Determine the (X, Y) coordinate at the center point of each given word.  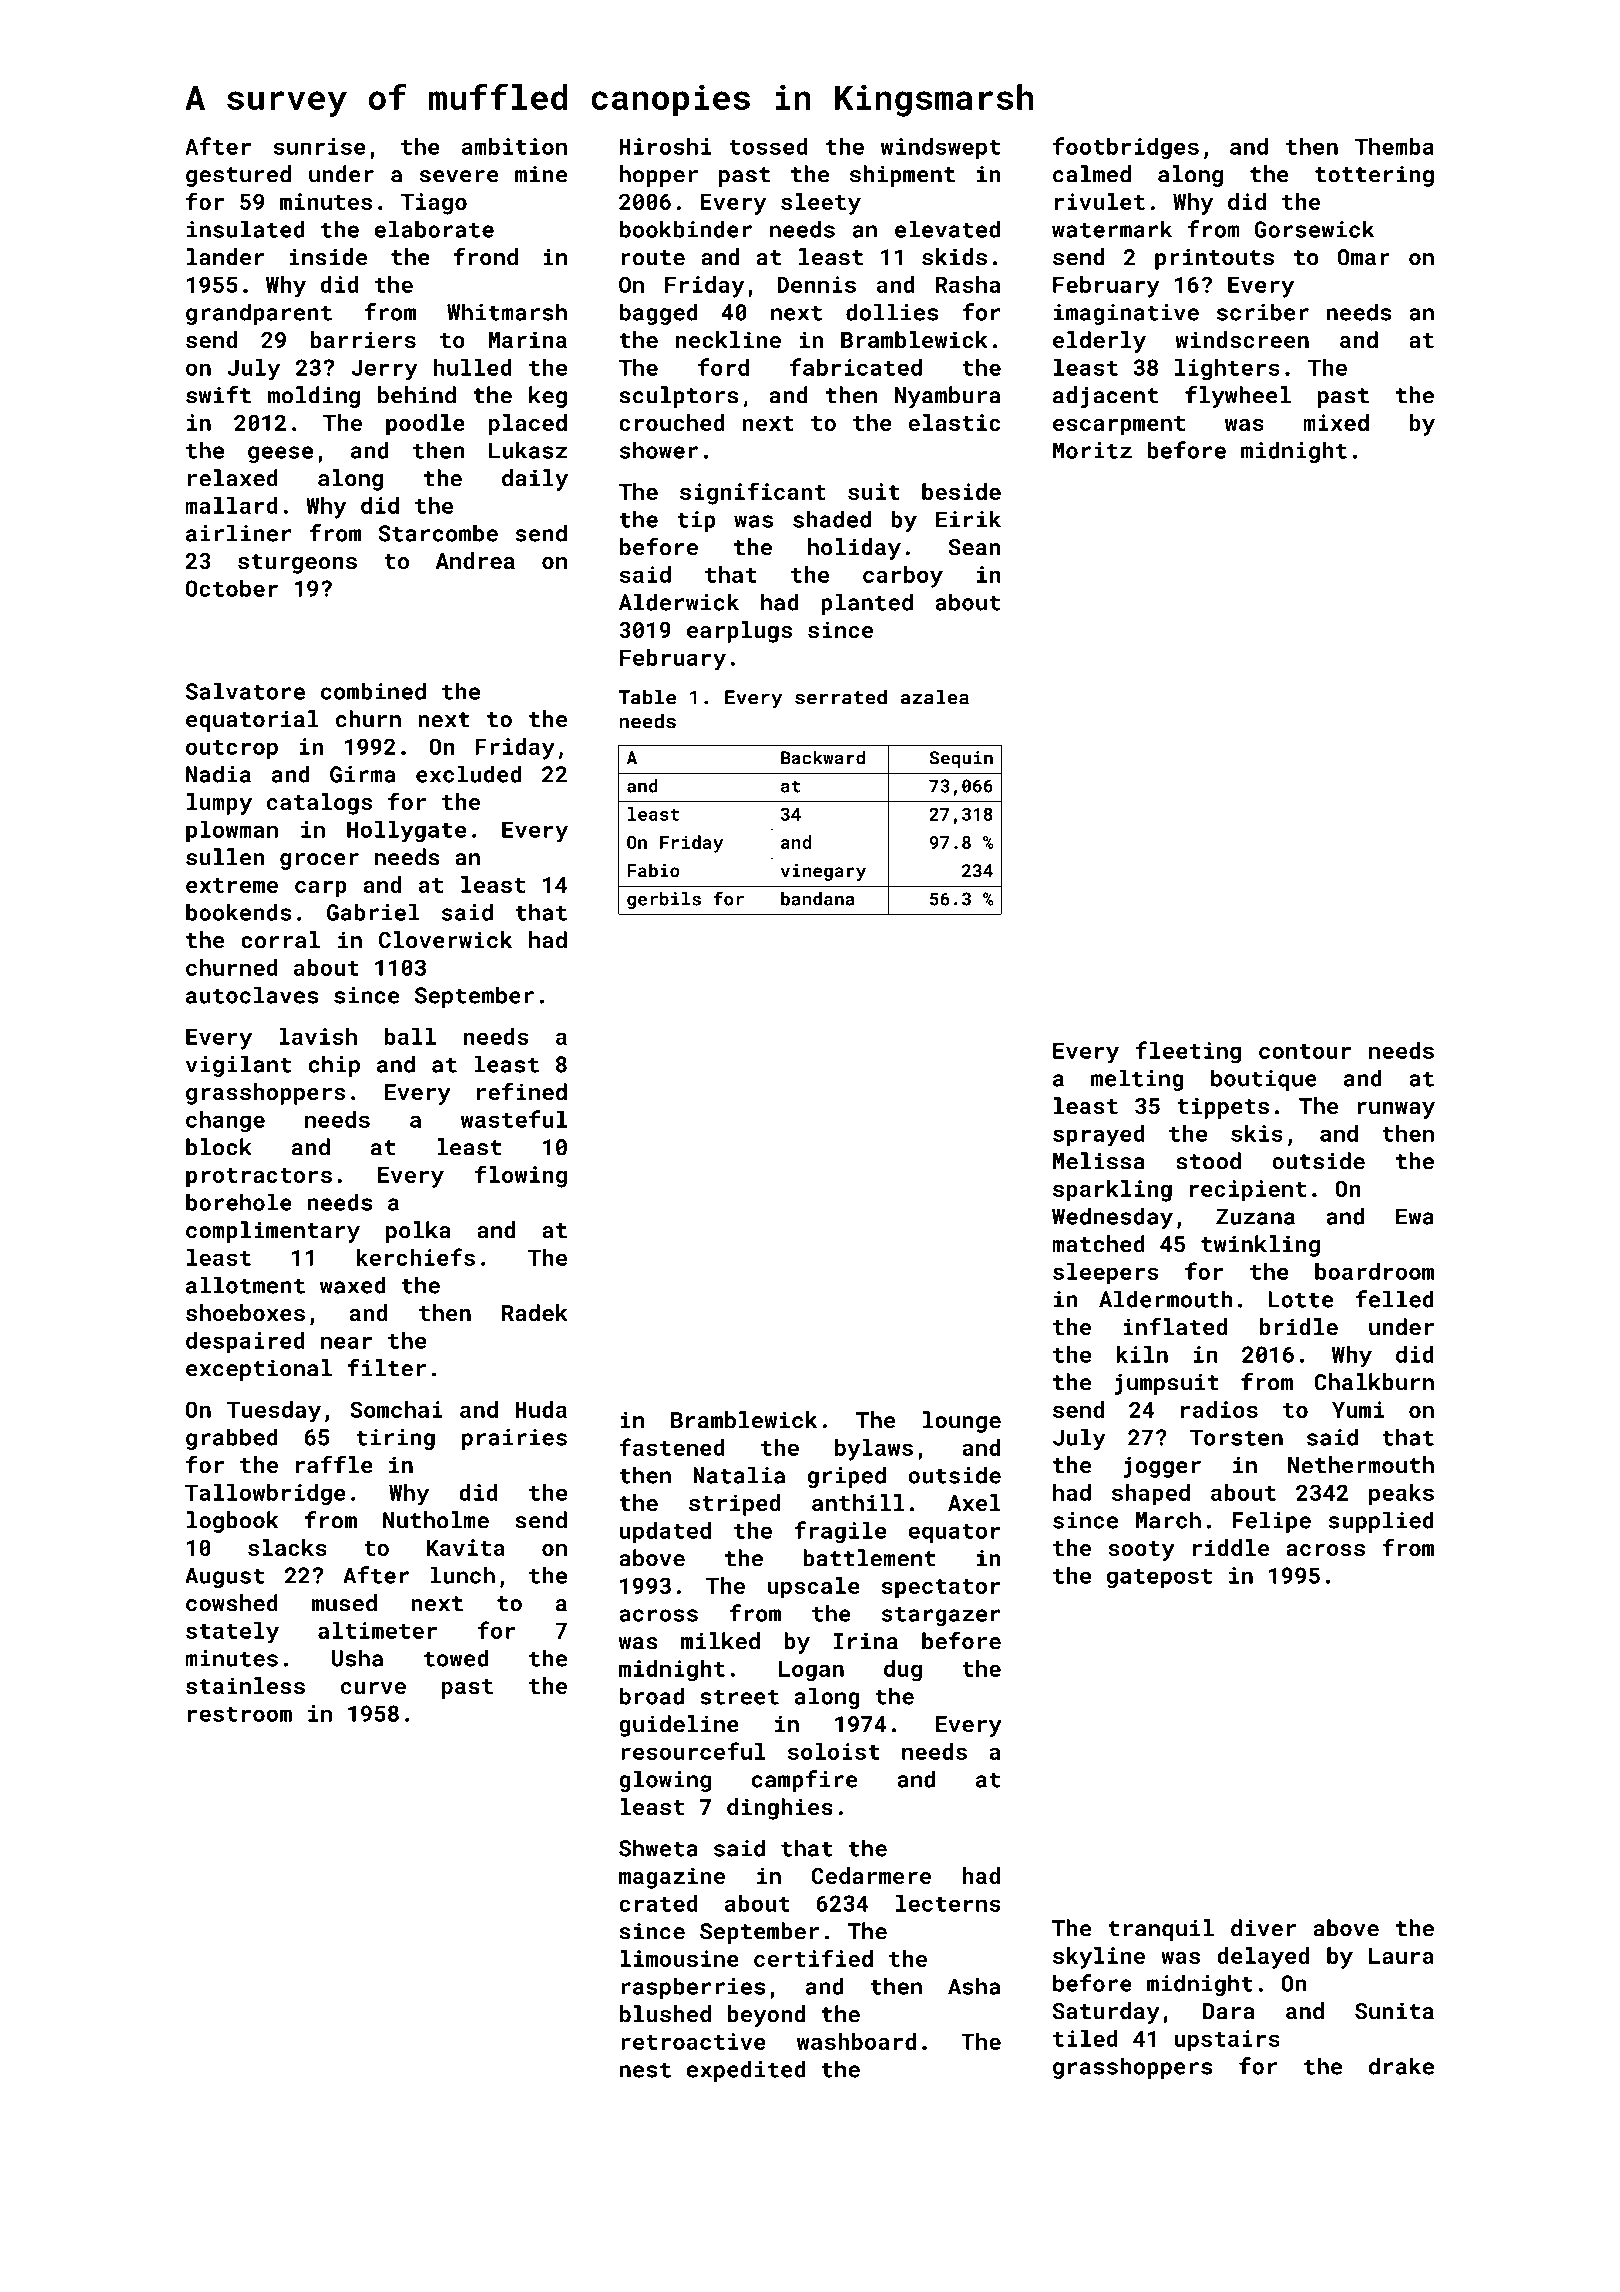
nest (645, 2070)
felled (1395, 1299)
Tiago (433, 204)
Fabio (653, 870)
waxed (353, 1285)
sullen (225, 857)
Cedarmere (871, 1875)
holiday (854, 549)
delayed (1263, 1958)
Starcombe (438, 533)
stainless (245, 1685)
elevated (947, 229)
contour (1305, 1051)
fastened (672, 1447)
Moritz (1092, 450)
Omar (1364, 257)
